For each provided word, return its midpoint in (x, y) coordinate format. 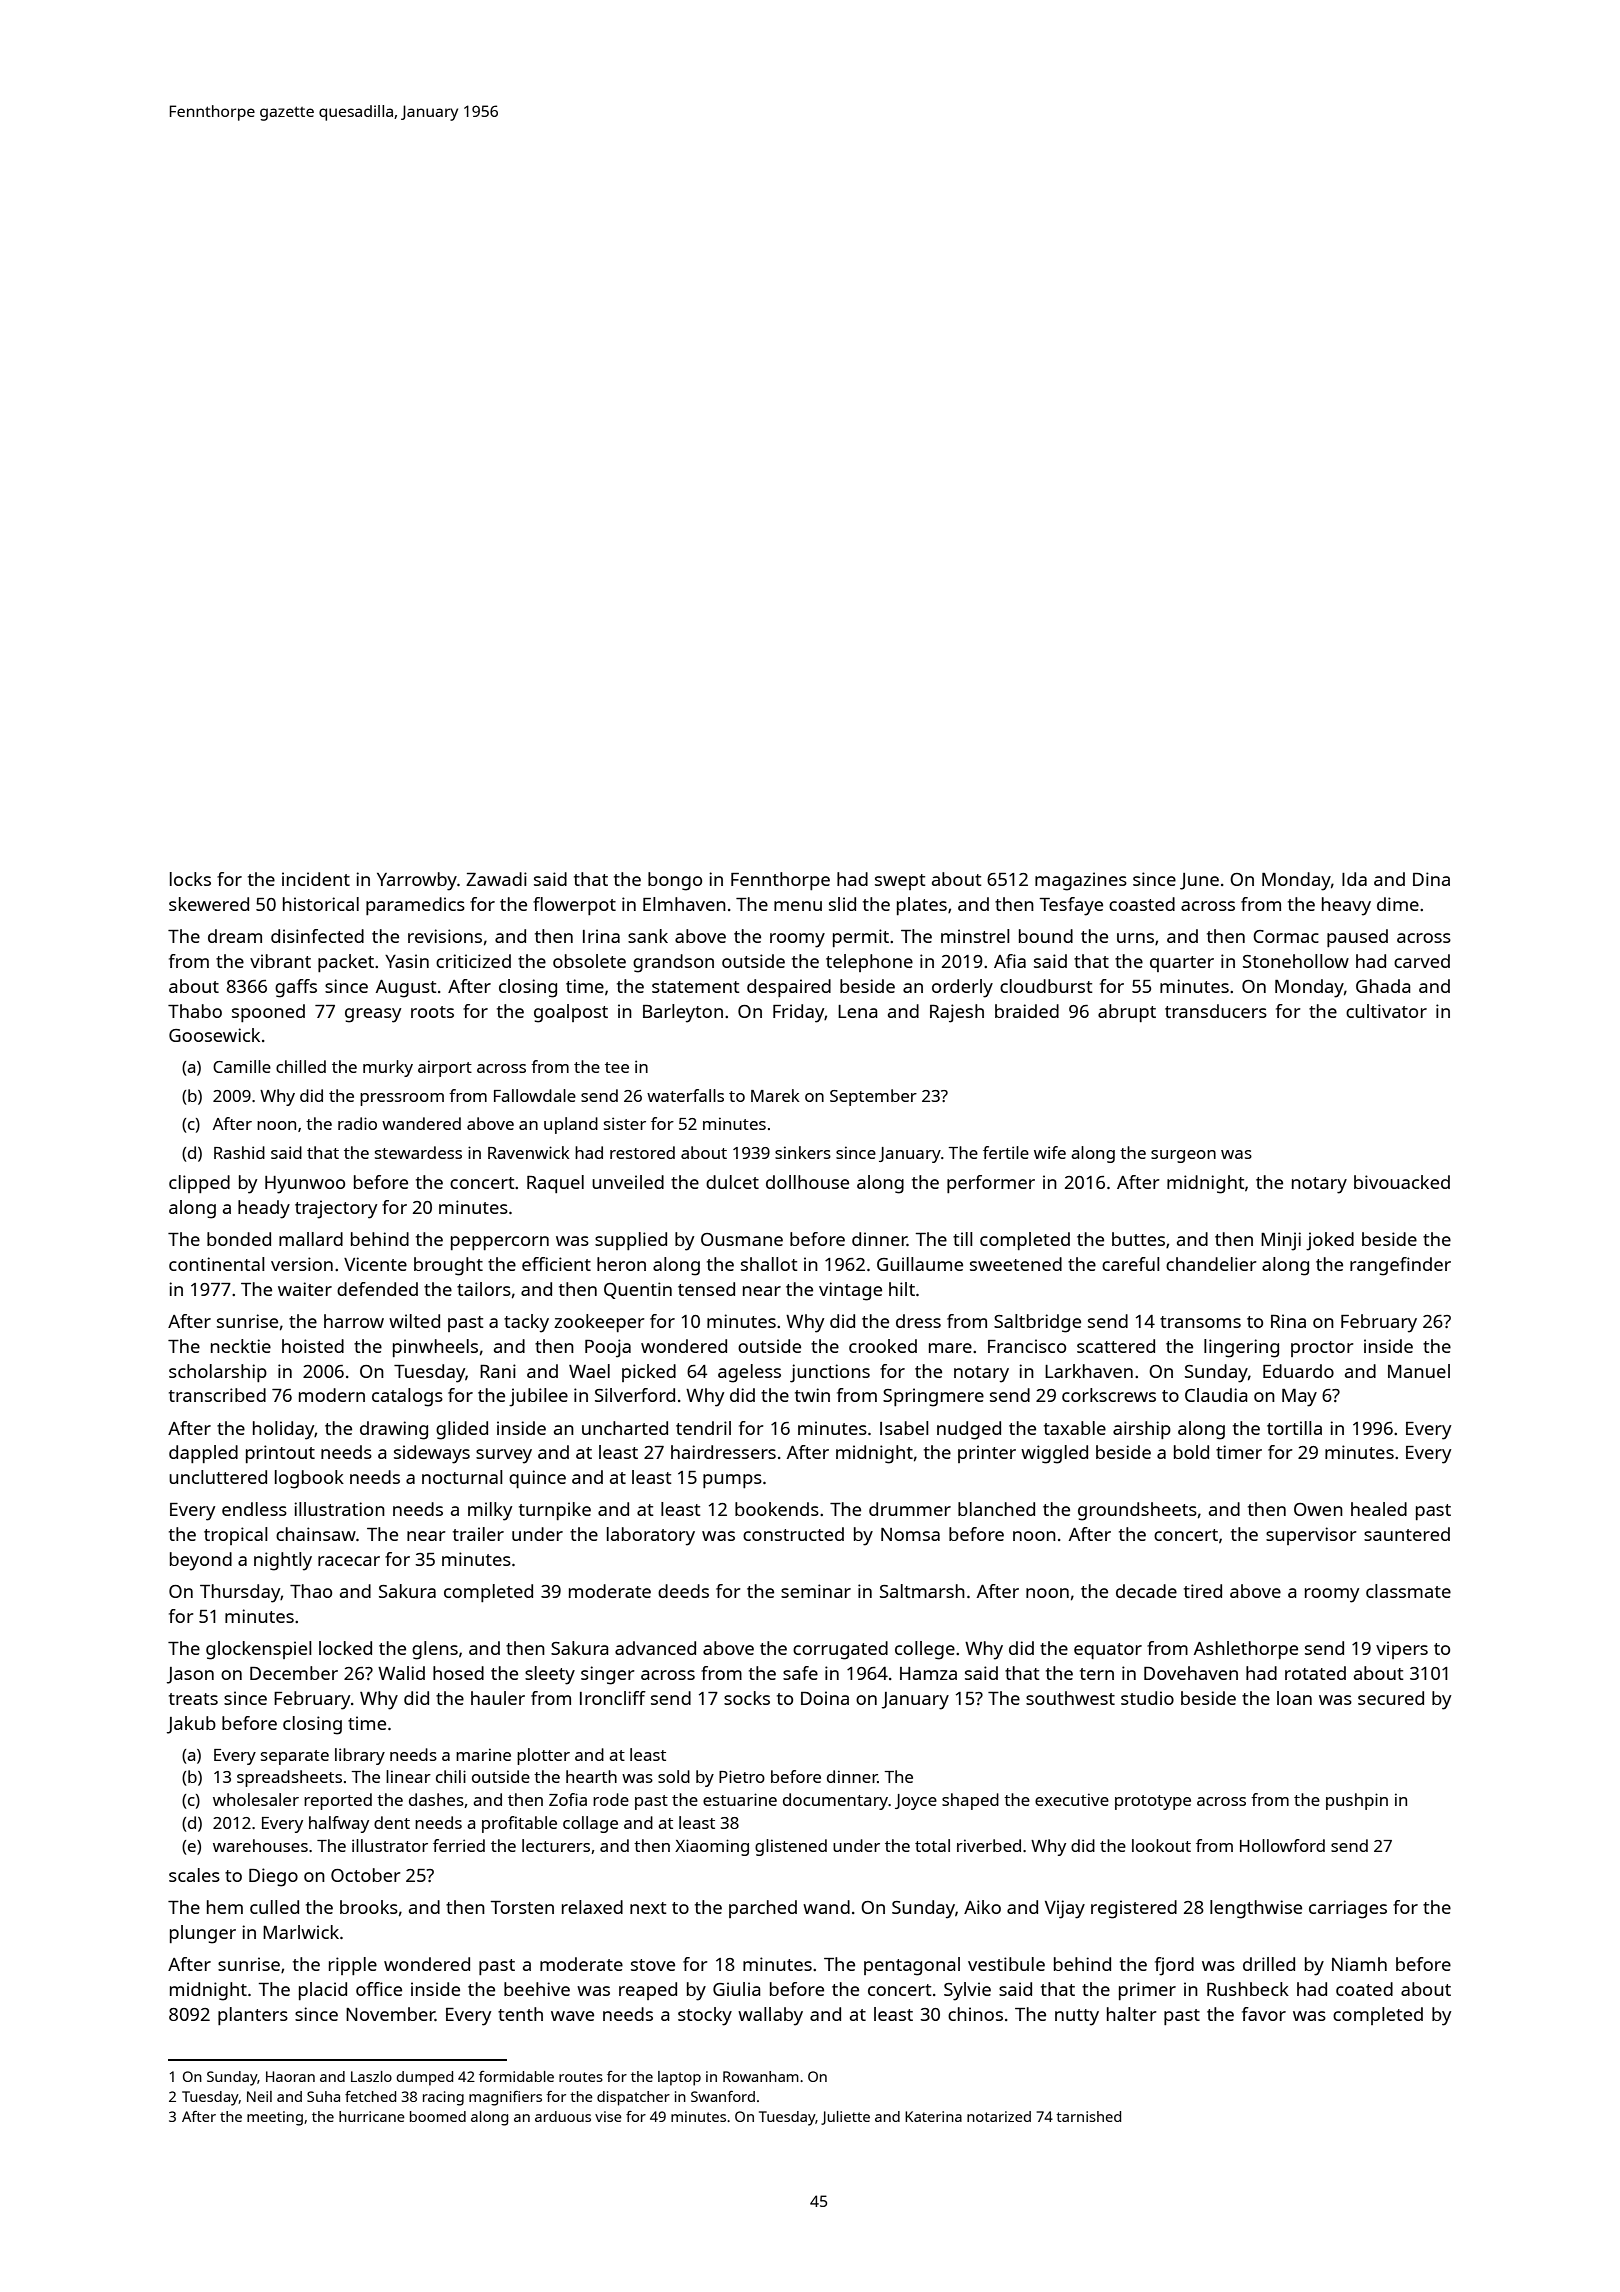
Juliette (845, 2118)
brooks (369, 1907)
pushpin (1357, 1801)
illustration (339, 1509)
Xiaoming (712, 1847)
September (873, 1097)
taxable (1075, 1428)
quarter (1182, 964)
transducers (1216, 1011)
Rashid (239, 1152)
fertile (1006, 1152)
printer (987, 1454)
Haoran (290, 2076)
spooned (268, 1013)
